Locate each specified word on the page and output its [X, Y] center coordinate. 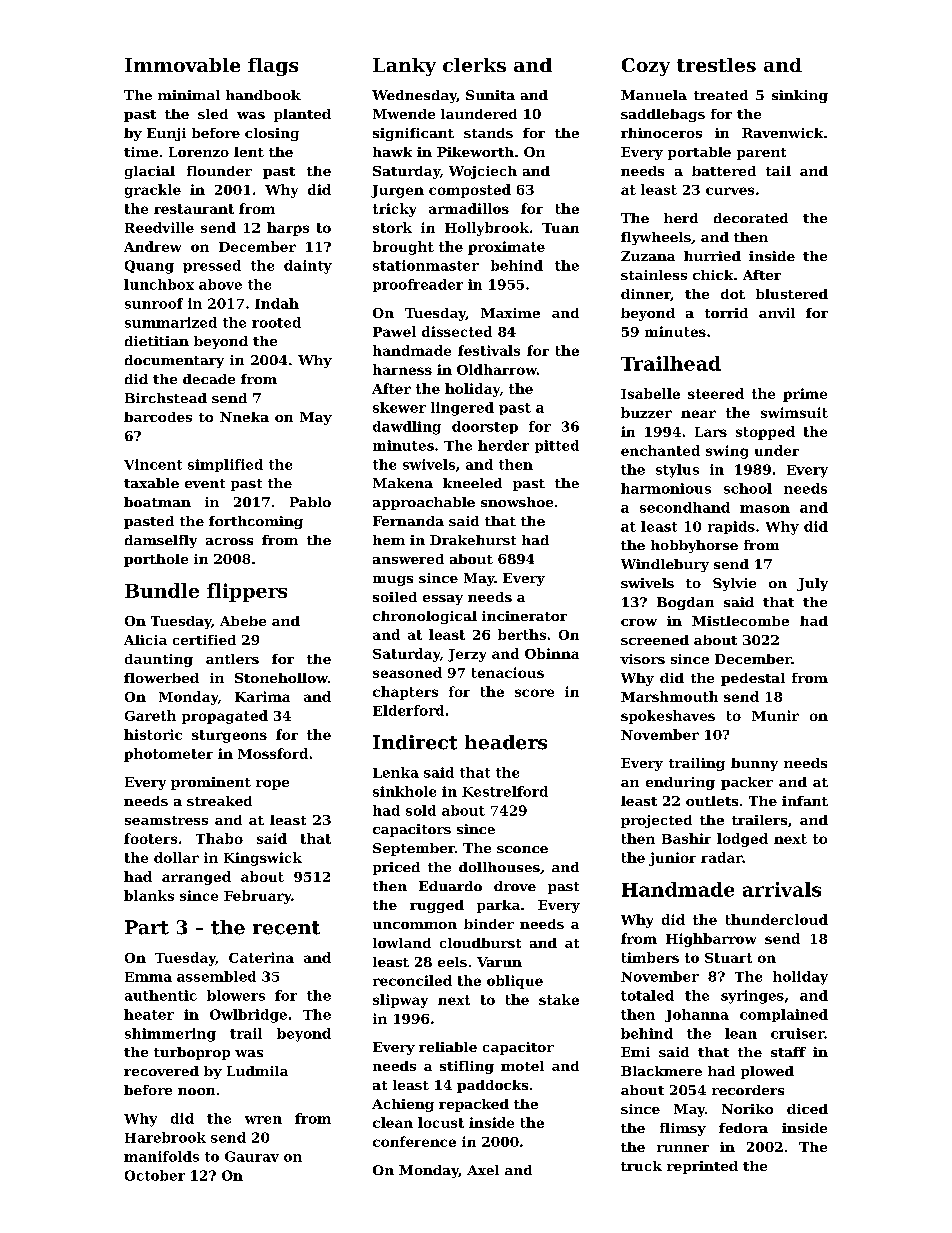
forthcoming [256, 522]
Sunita [490, 95]
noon [196, 1091]
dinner [646, 295]
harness [402, 369]
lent [249, 152]
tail [778, 171]
